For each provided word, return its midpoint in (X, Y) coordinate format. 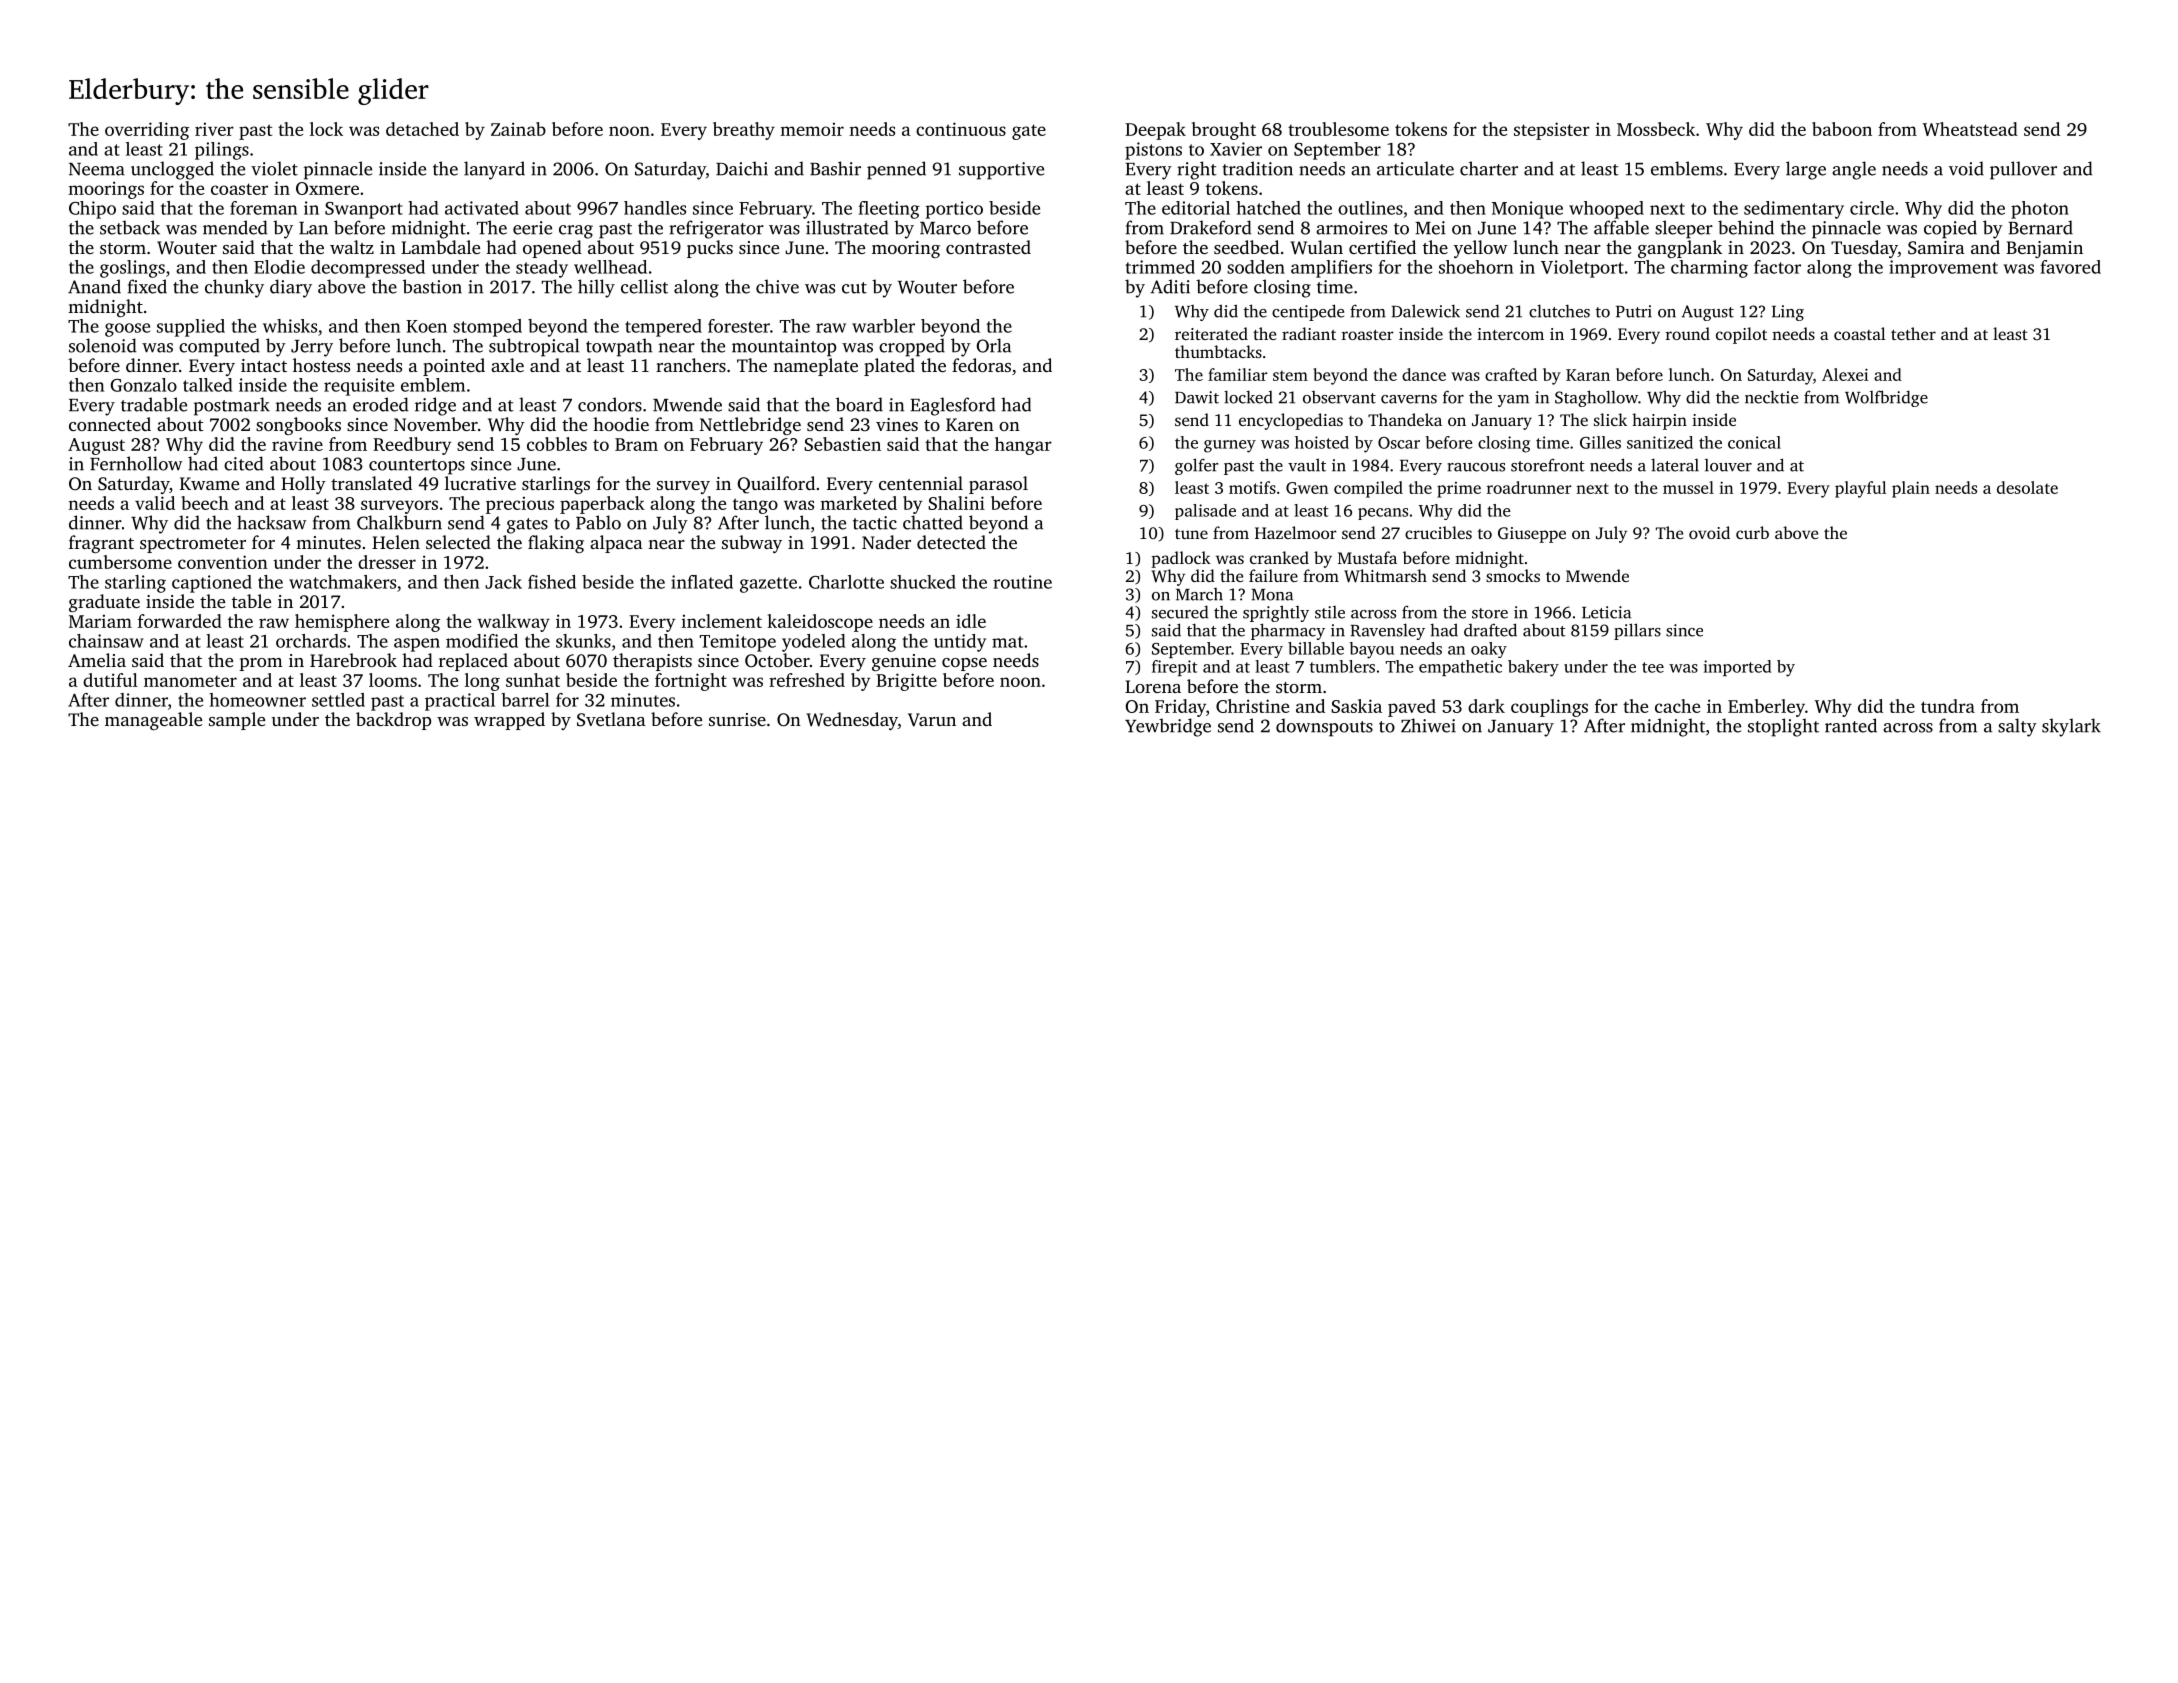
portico (954, 210)
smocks (1513, 575)
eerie (532, 228)
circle (1872, 208)
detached (422, 129)
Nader (886, 542)
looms (393, 680)
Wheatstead (1970, 129)
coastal (1859, 333)
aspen (417, 645)
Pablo (598, 522)
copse (964, 664)
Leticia (1606, 612)
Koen (426, 326)
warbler (883, 326)
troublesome (1338, 129)
